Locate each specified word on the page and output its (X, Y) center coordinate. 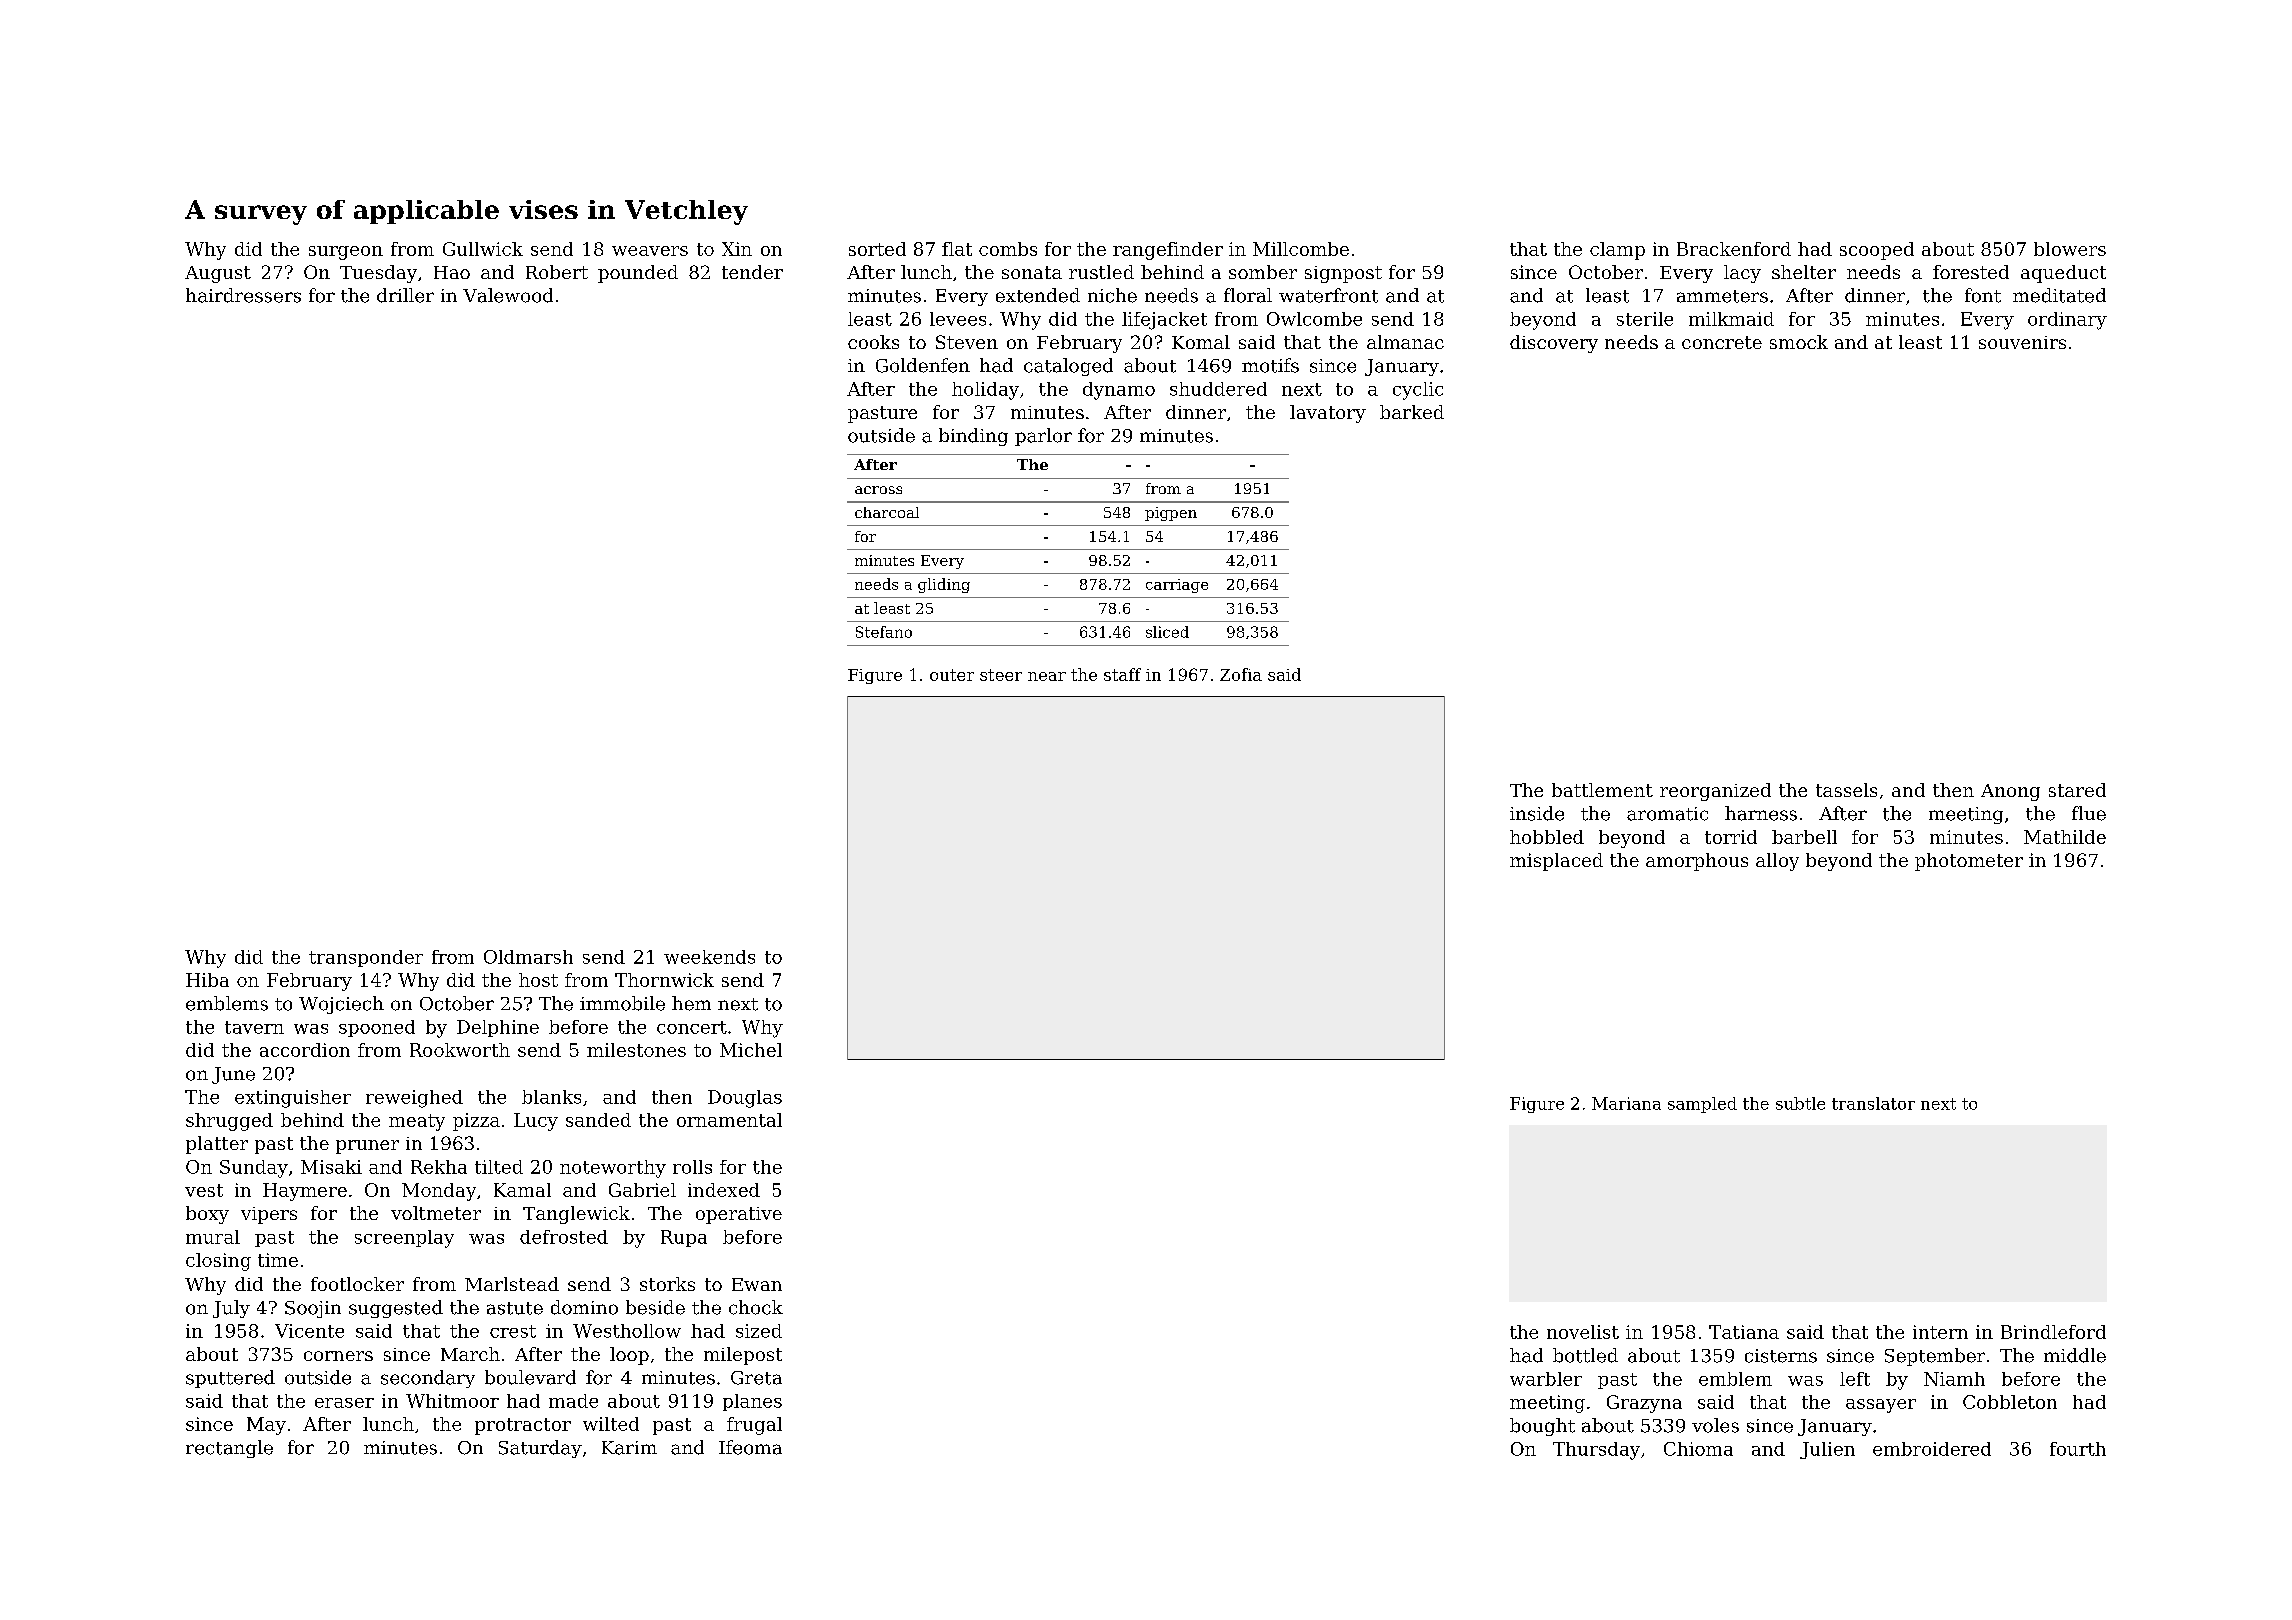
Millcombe (1301, 249)
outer (952, 675)
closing (218, 1262)
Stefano (884, 632)
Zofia (1241, 674)
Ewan (757, 1284)
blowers (2070, 249)
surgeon (346, 253)
